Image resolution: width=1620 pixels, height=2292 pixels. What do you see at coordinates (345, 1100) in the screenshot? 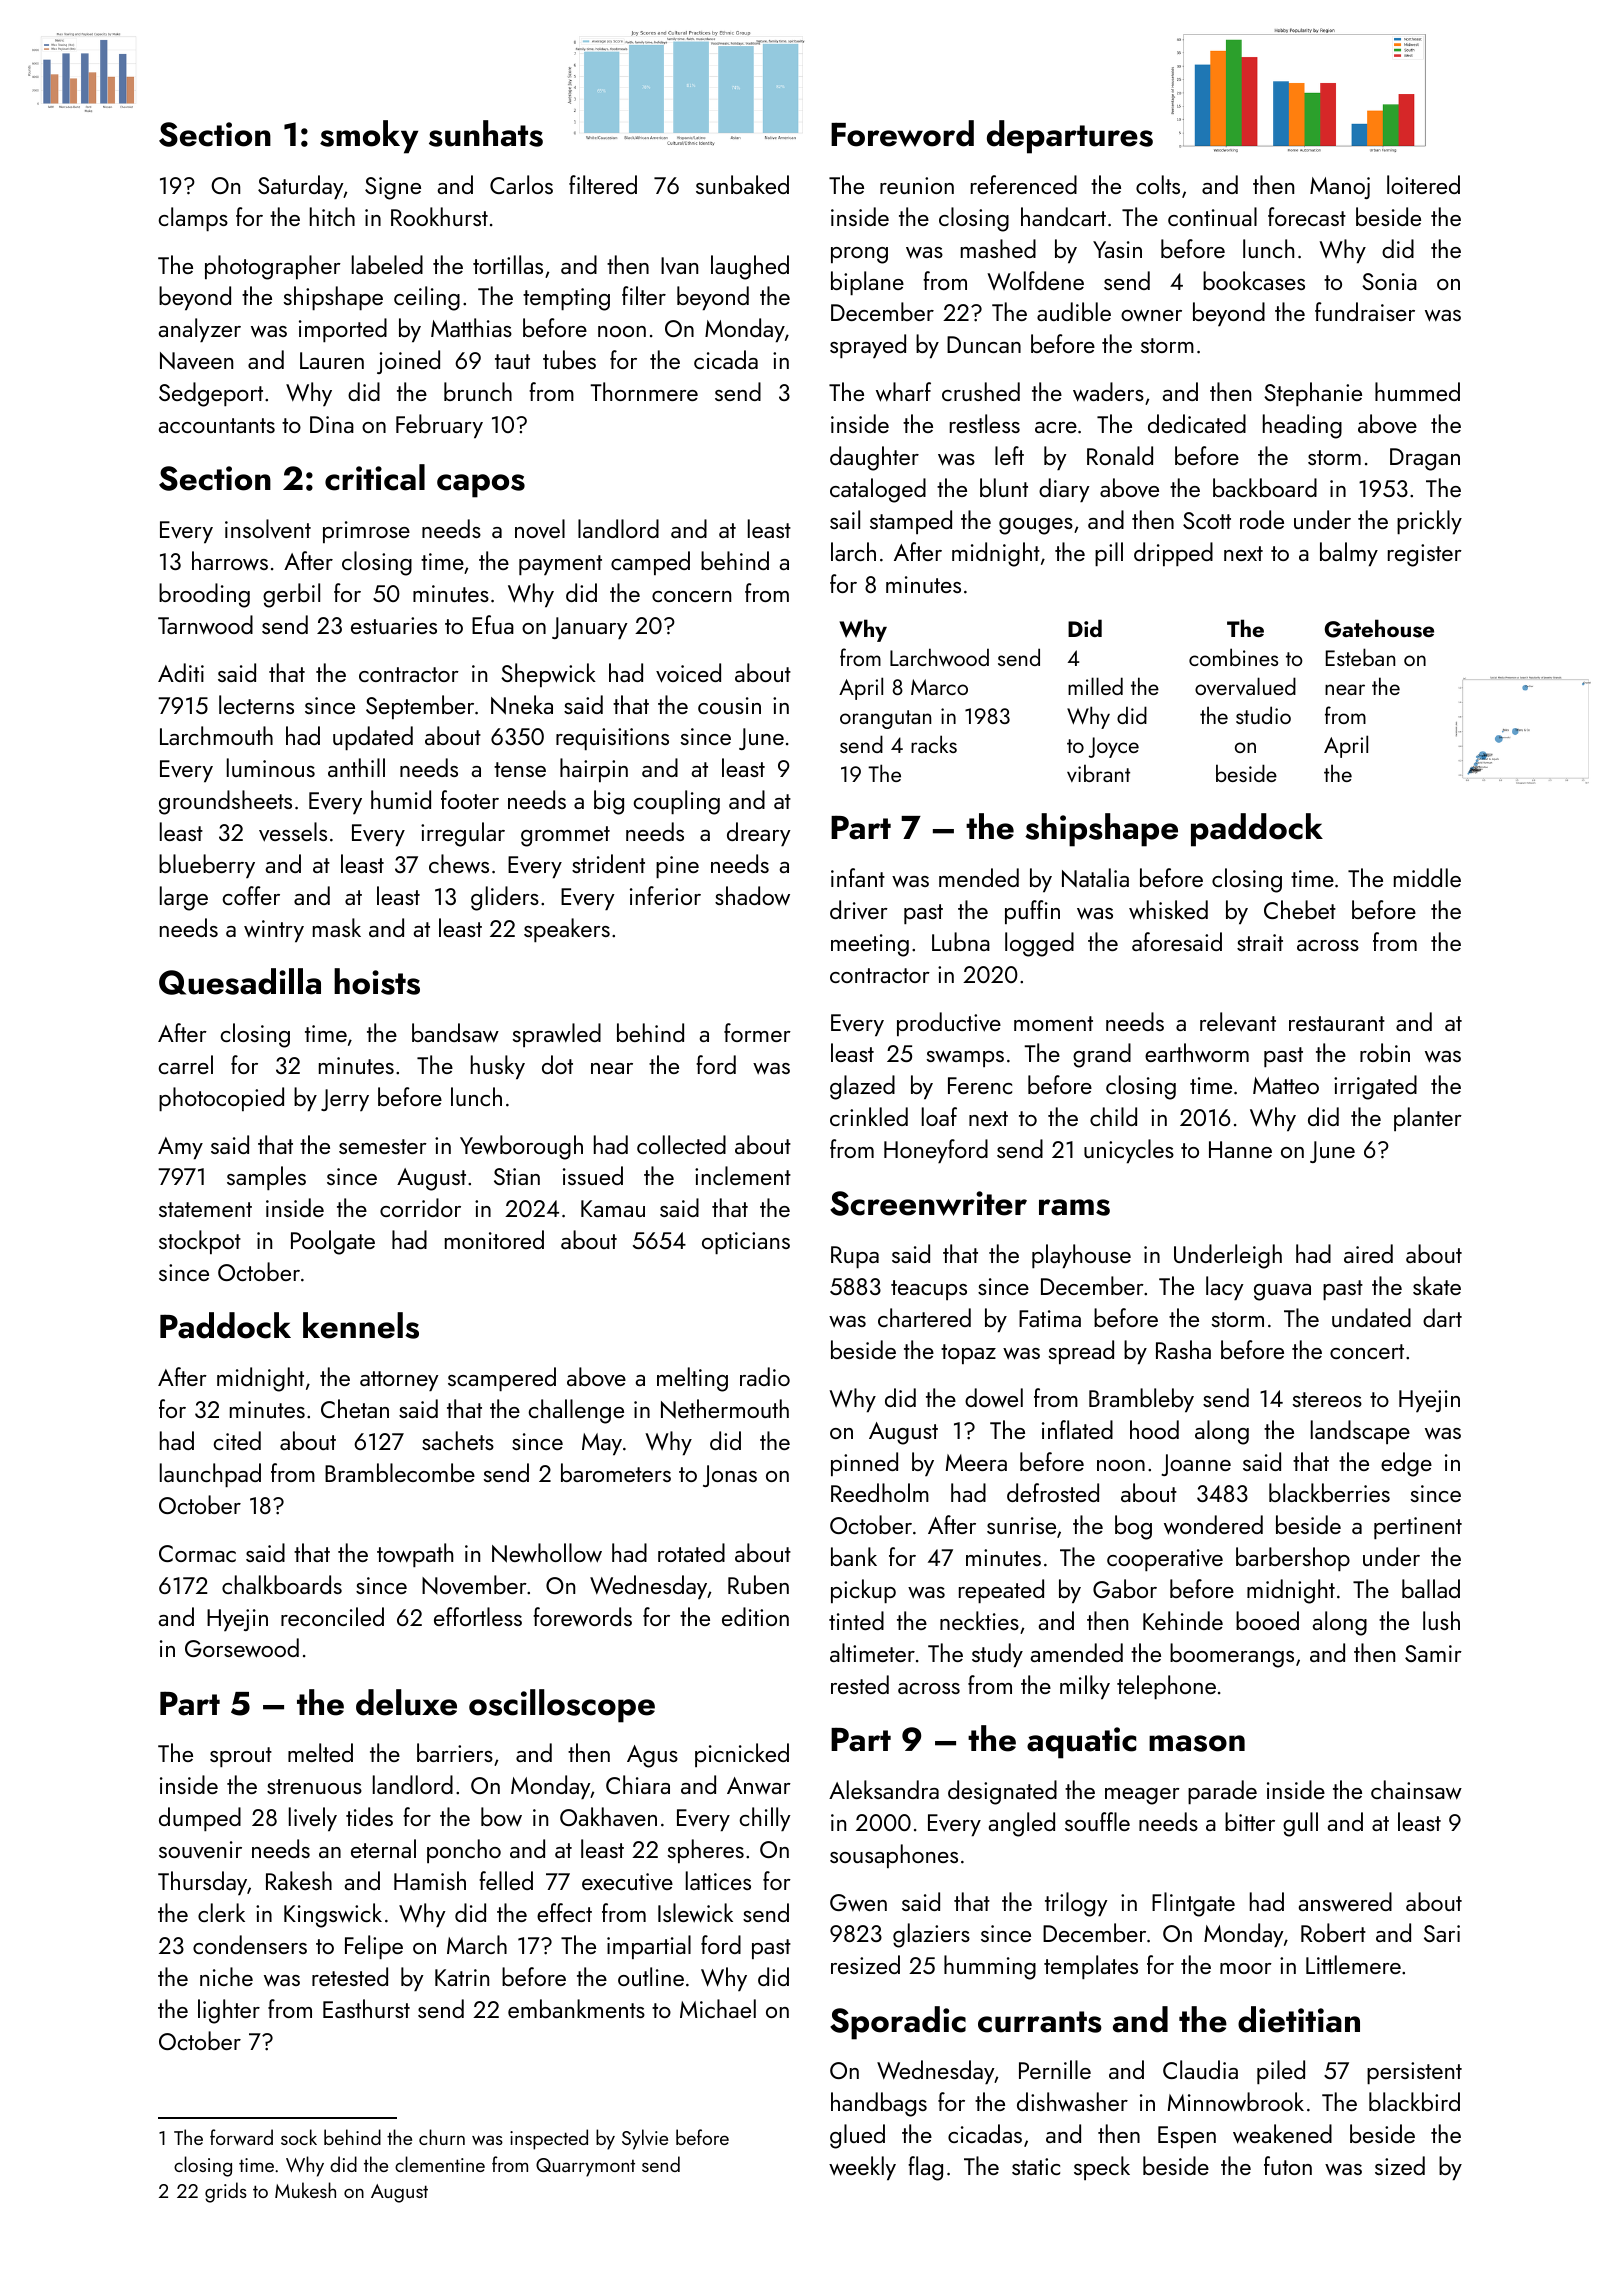
I see `Jerry` at bounding box center [345, 1100].
